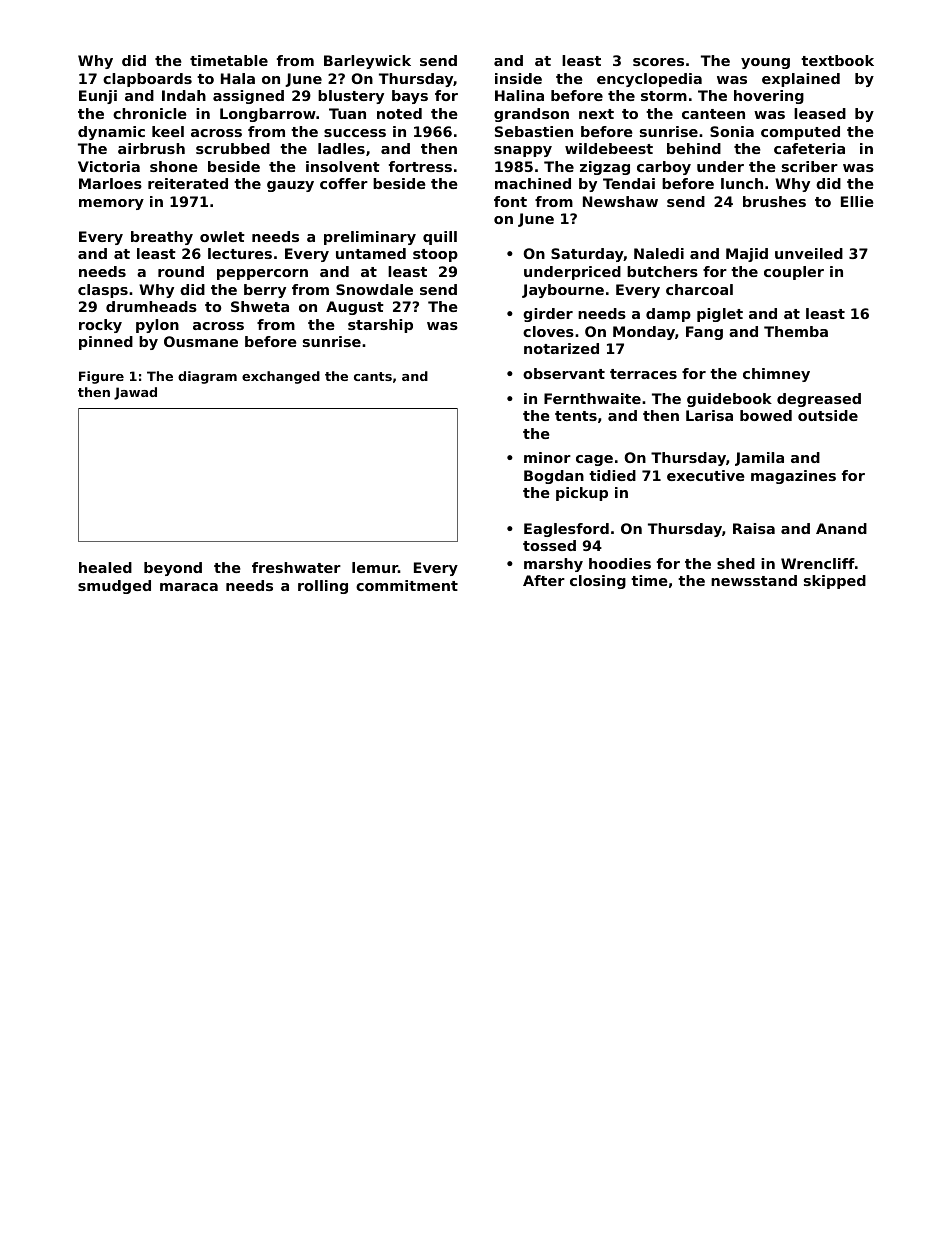 The height and width of the image is (1233, 952). I want to click on cants, so click(373, 376).
